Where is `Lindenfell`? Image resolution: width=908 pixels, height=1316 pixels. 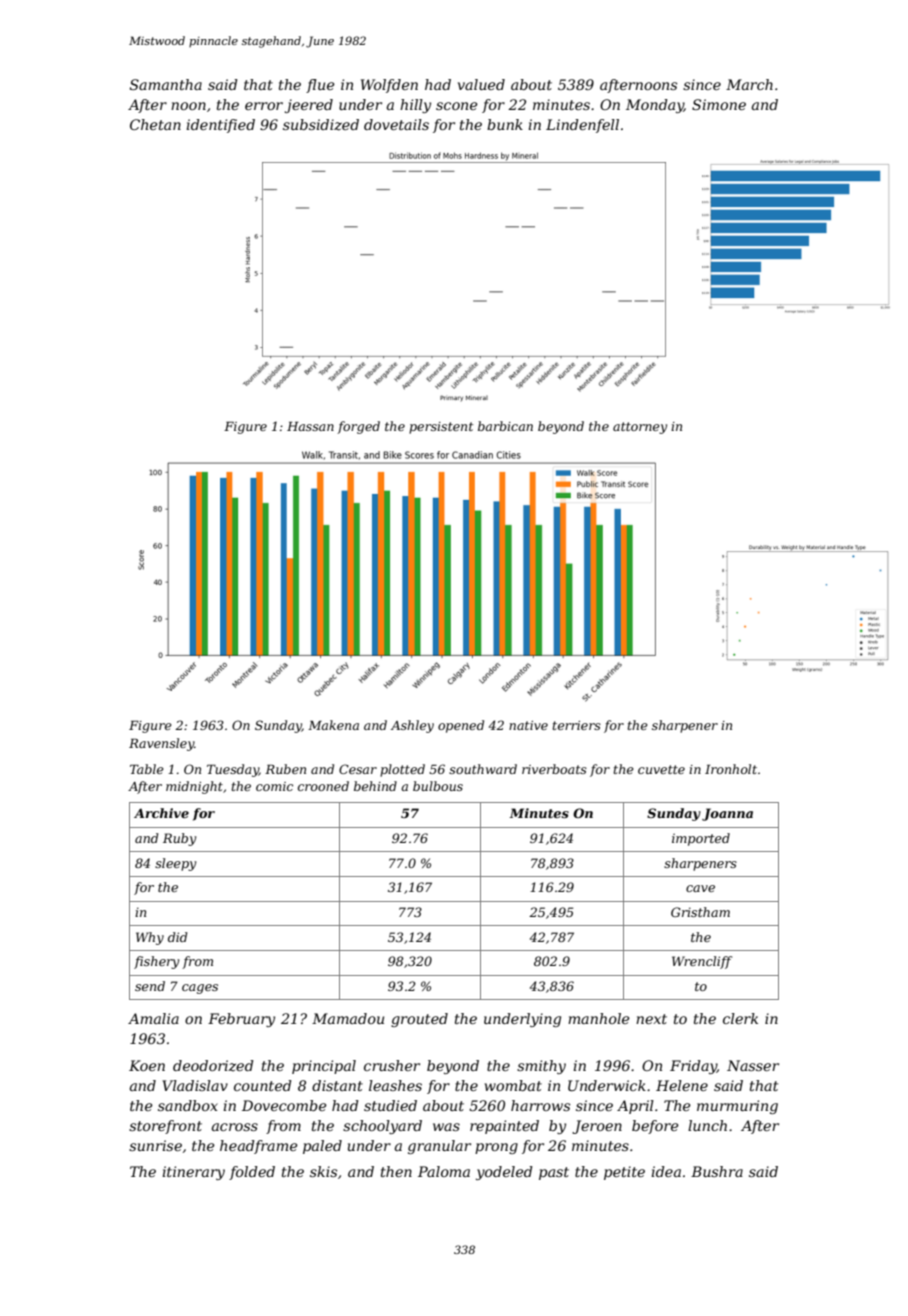
Lindenfell is located at coordinates (582, 126).
